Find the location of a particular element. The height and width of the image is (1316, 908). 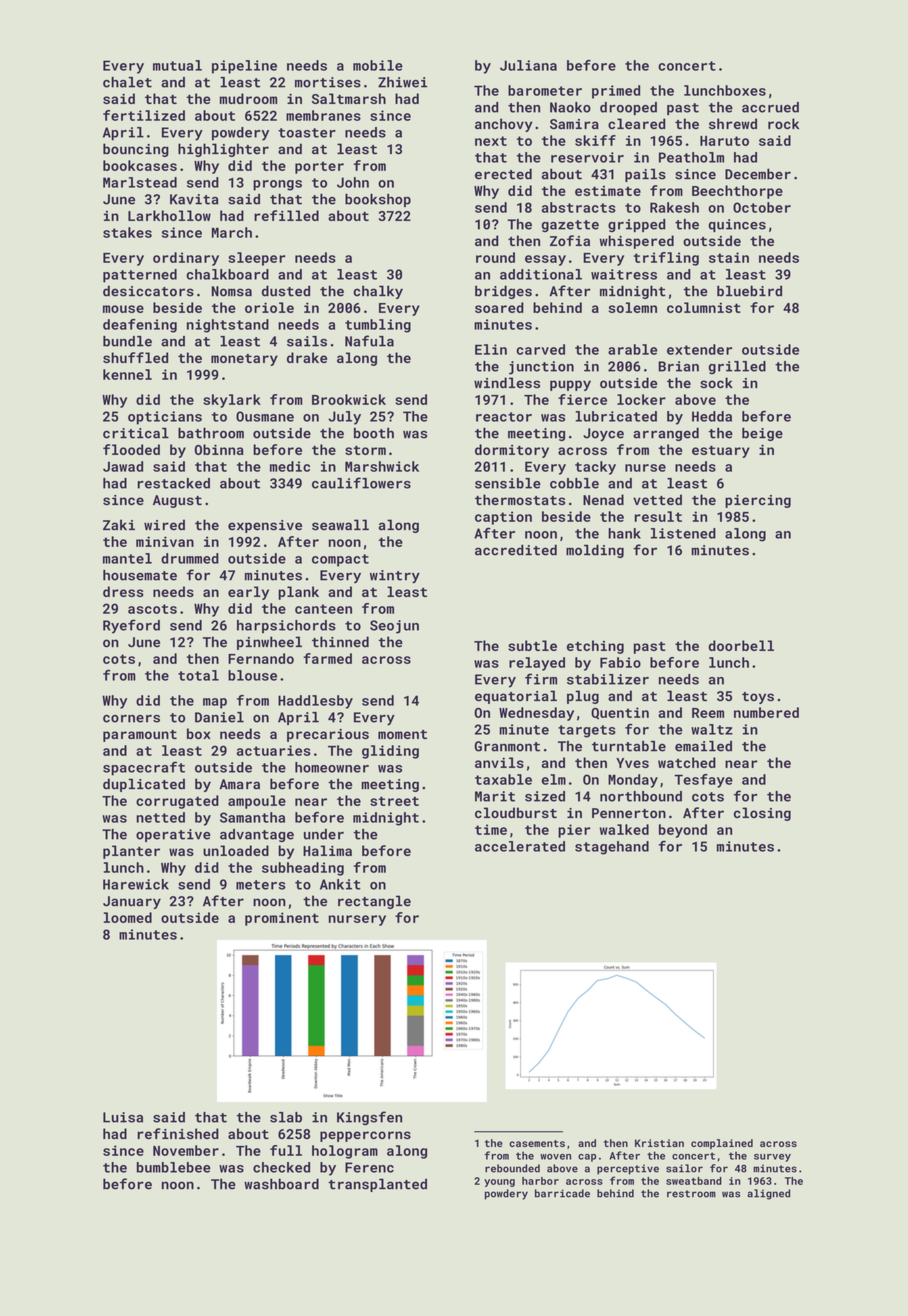

soared is located at coordinates (499, 307).
